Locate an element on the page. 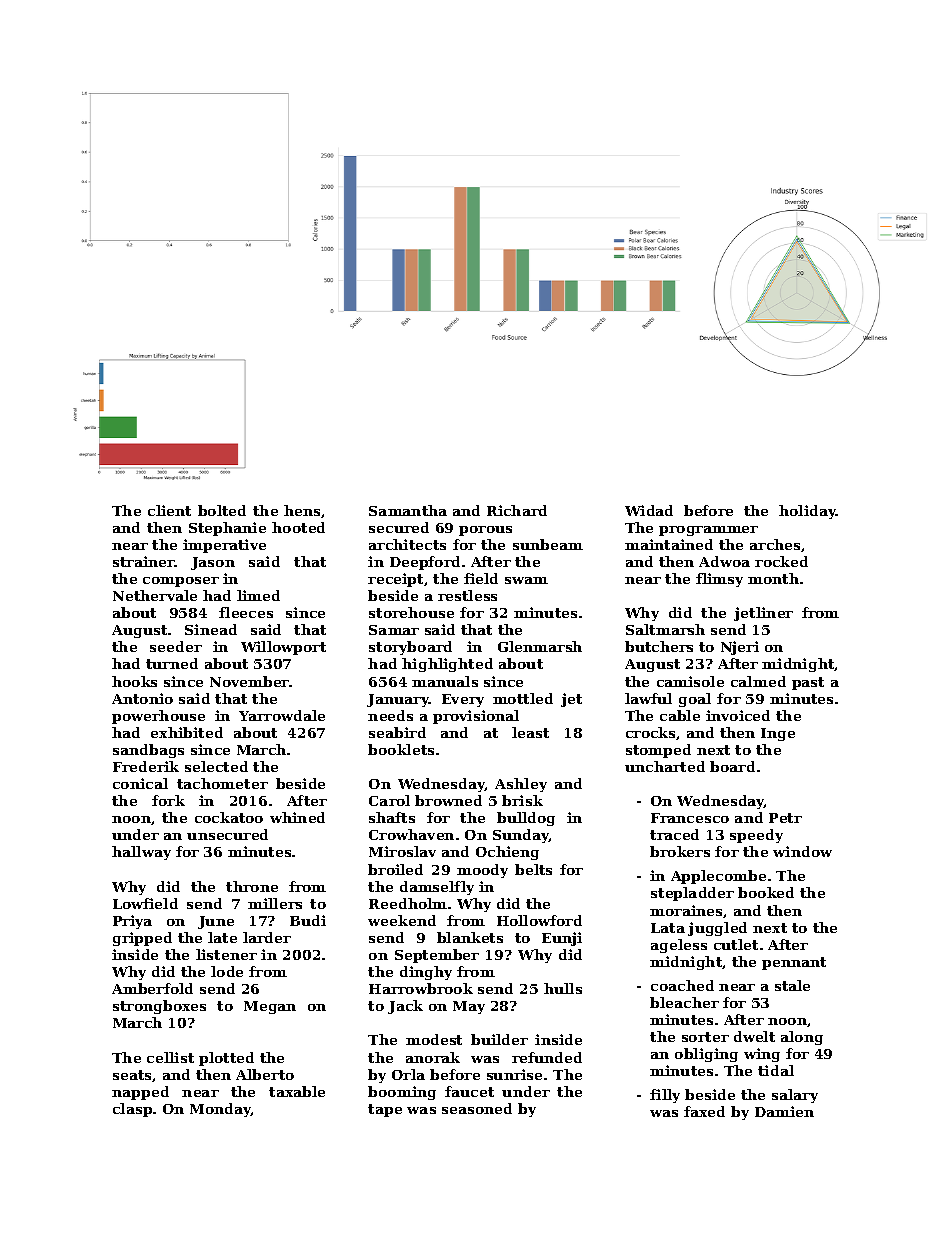  Alberto is located at coordinates (265, 1074).
